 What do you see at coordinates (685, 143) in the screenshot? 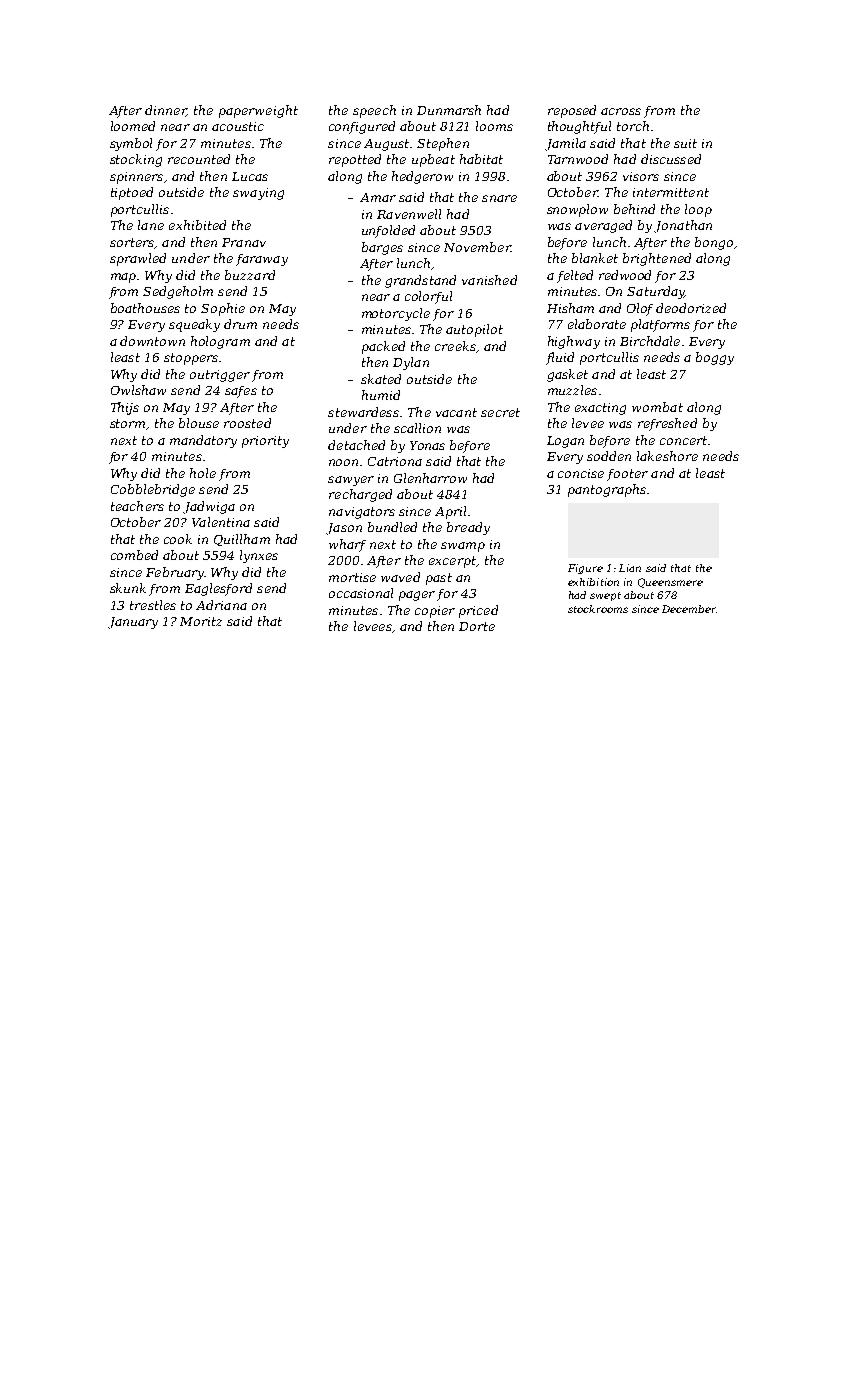
I see `suit` at bounding box center [685, 143].
